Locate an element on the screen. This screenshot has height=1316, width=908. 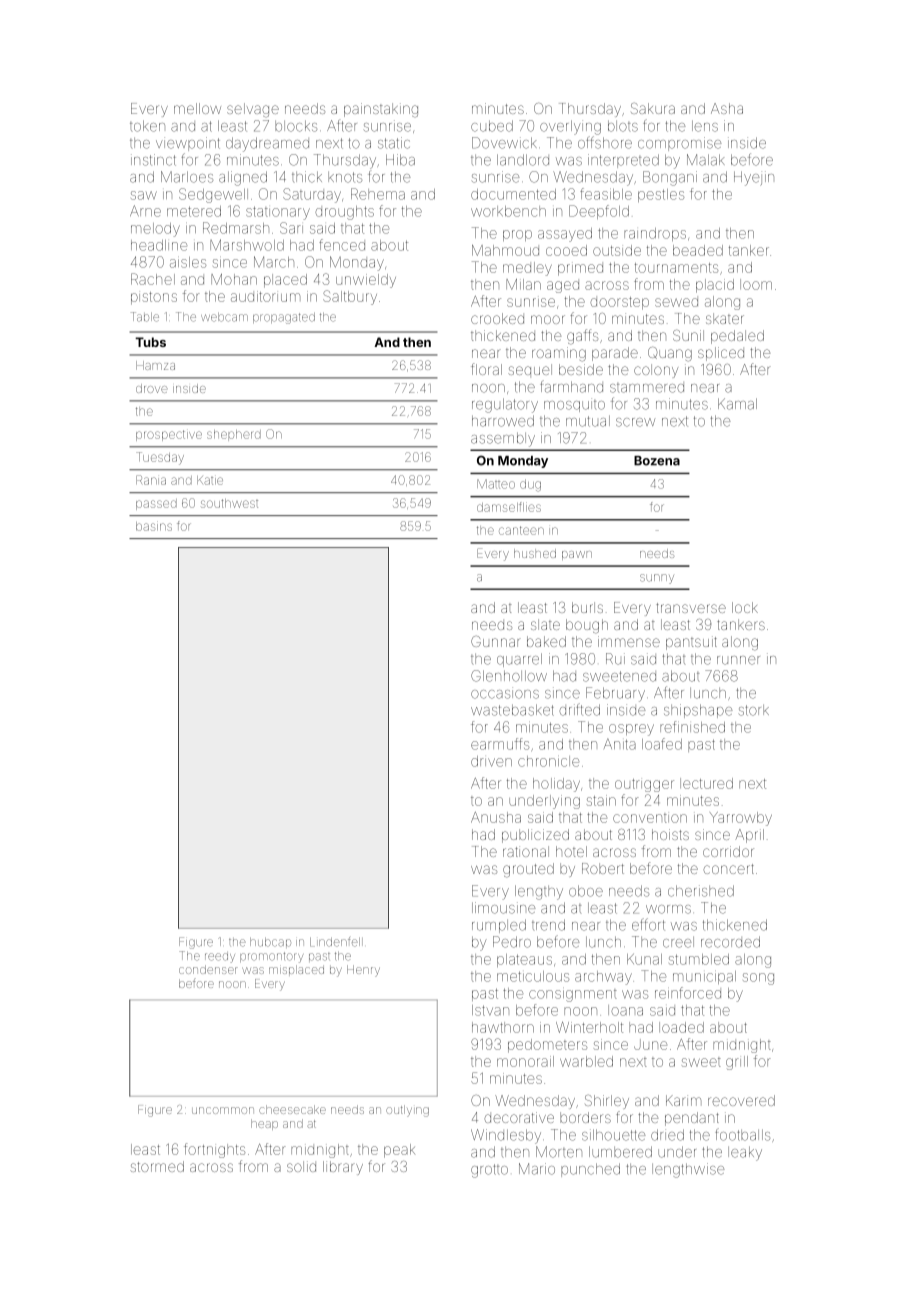
floral is located at coordinates (486, 369).
